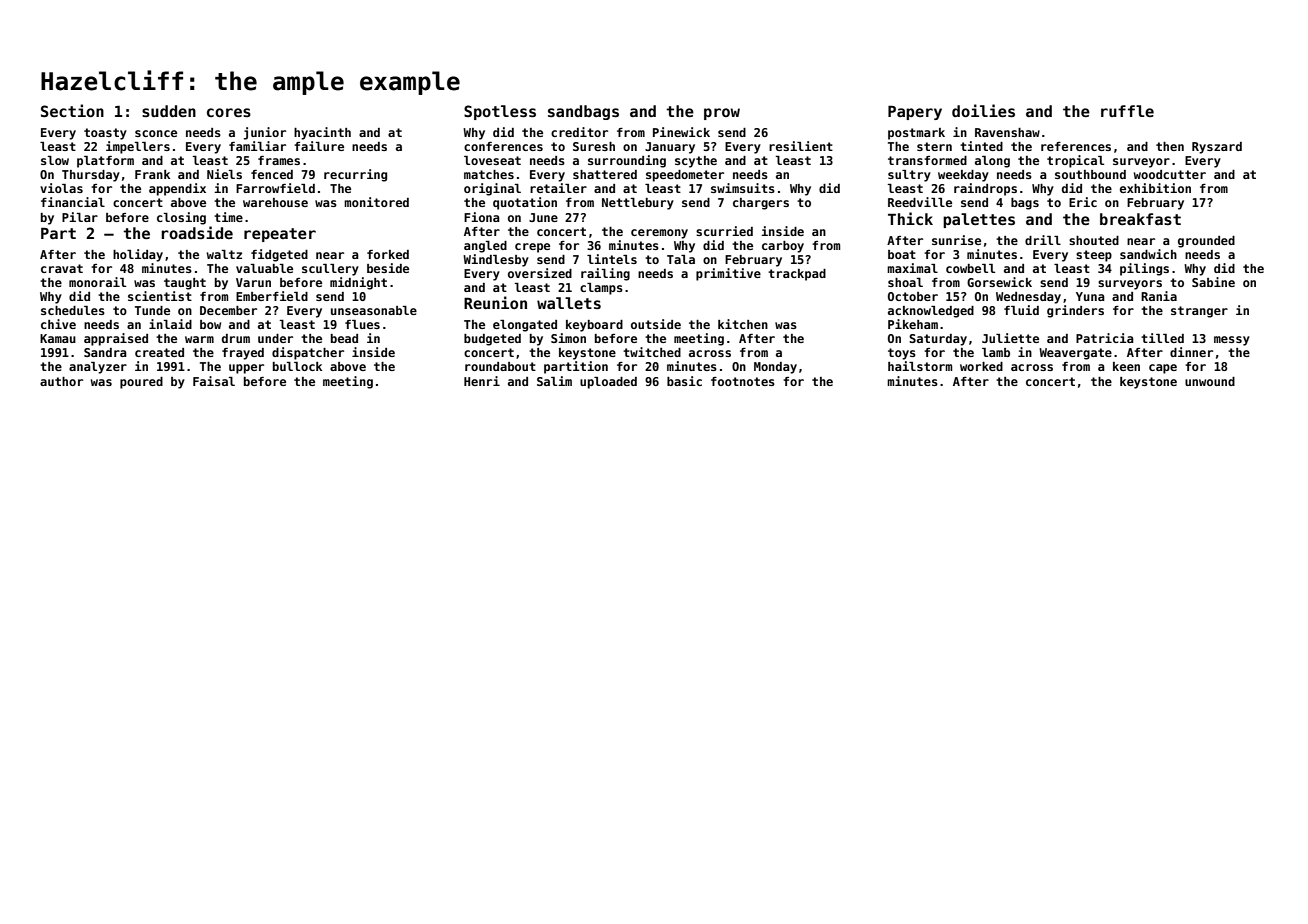 Image resolution: width=1308 pixels, height=924 pixels. Describe the element at coordinates (197, 232) in the screenshot. I see `roadside` at that location.
